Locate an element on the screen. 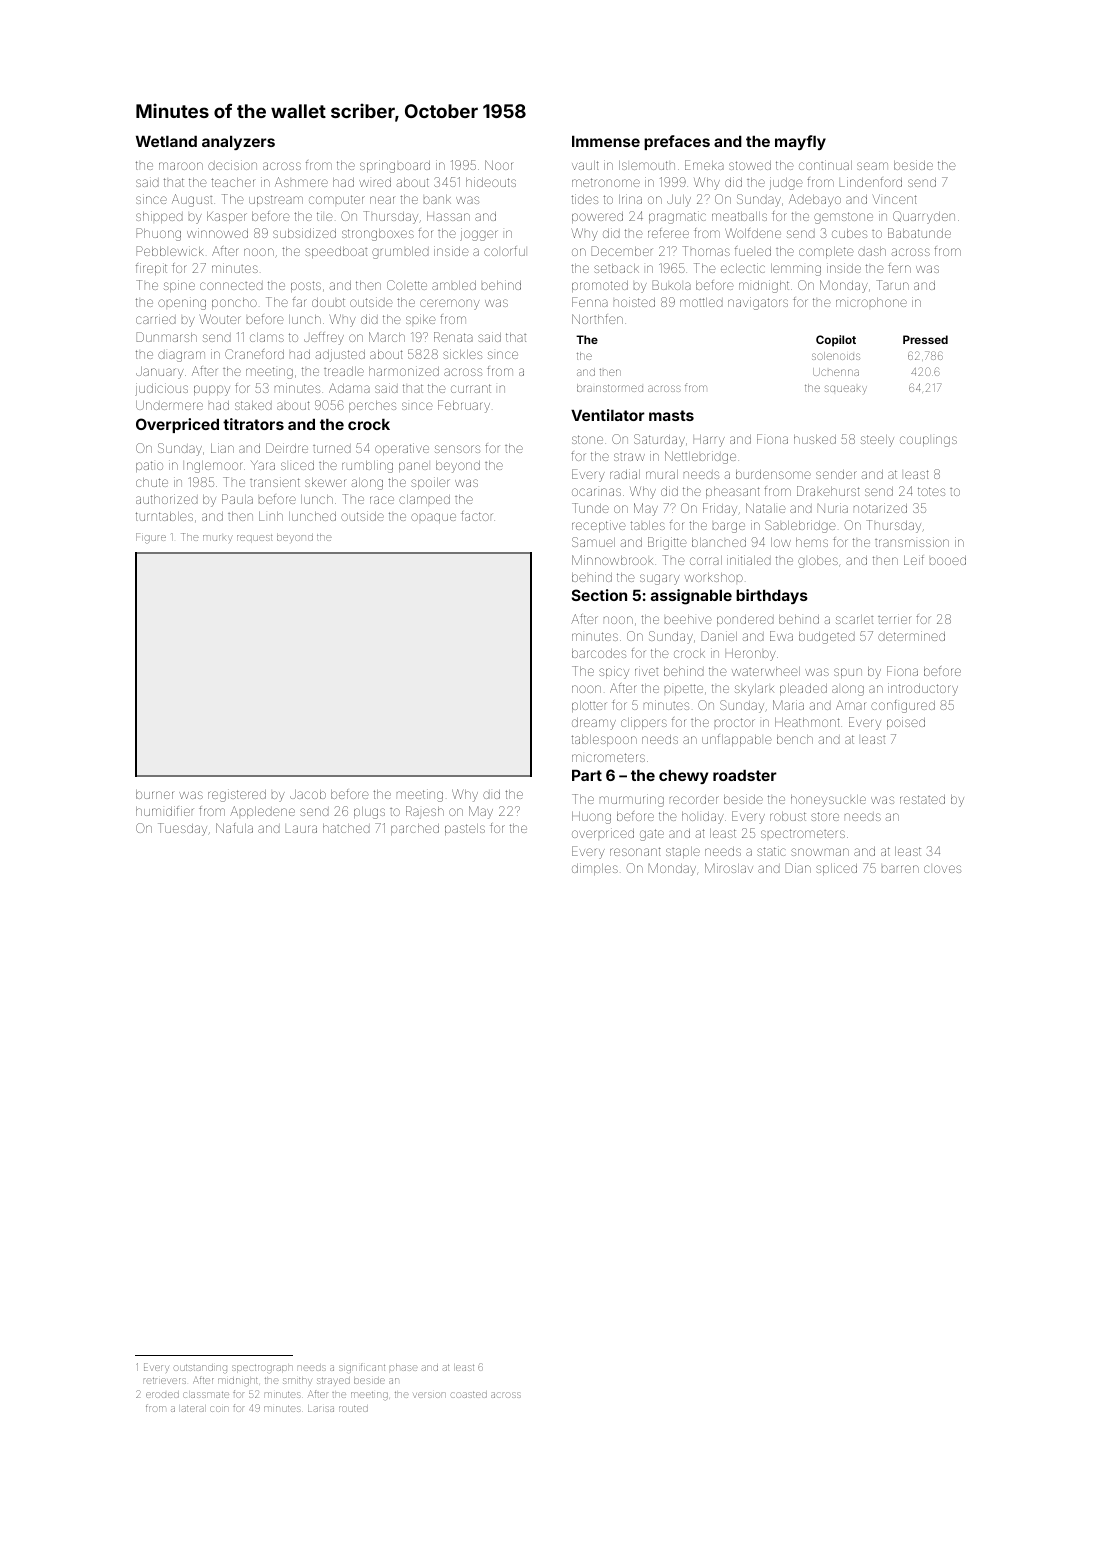 Image resolution: width=1103 pixels, height=1560 pixels. determined is located at coordinates (911, 636).
